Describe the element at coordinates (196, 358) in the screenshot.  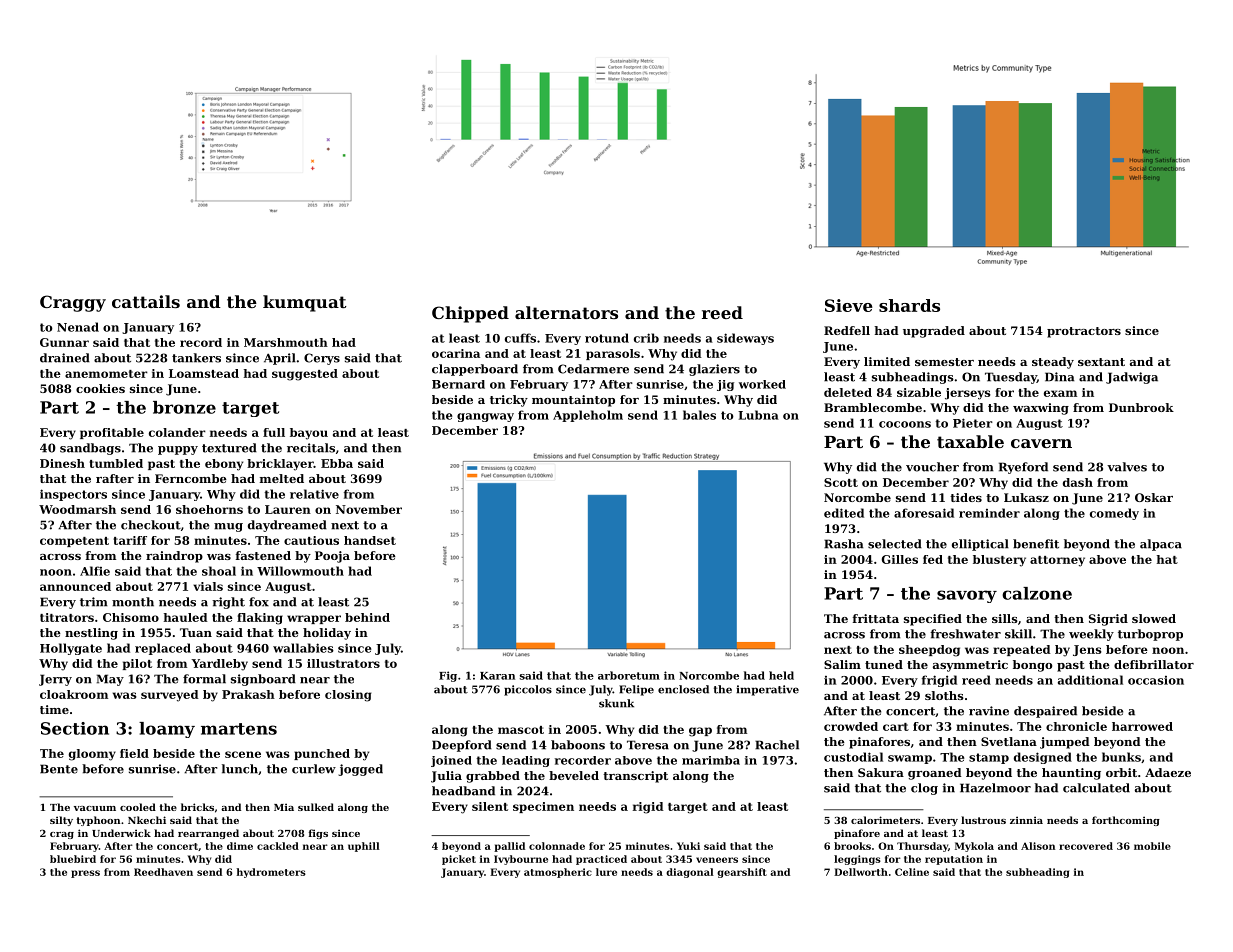
I see `tankers` at that location.
